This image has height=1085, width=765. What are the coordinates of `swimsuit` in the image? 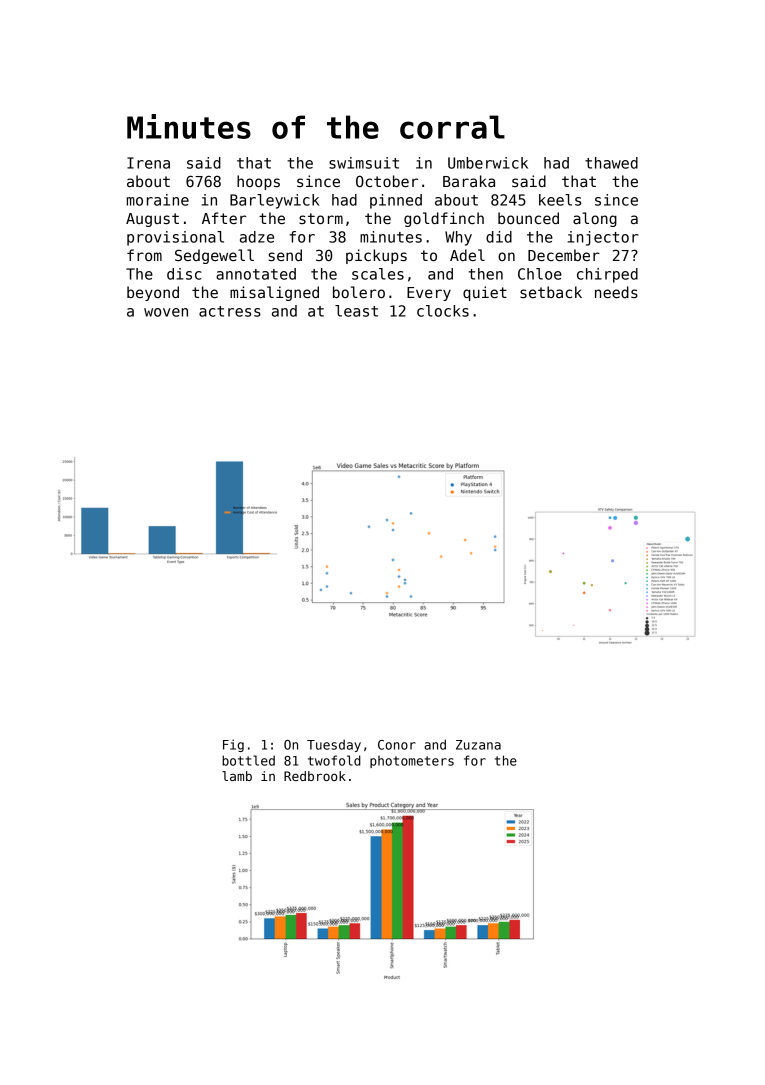 It's located at (364, 163).
